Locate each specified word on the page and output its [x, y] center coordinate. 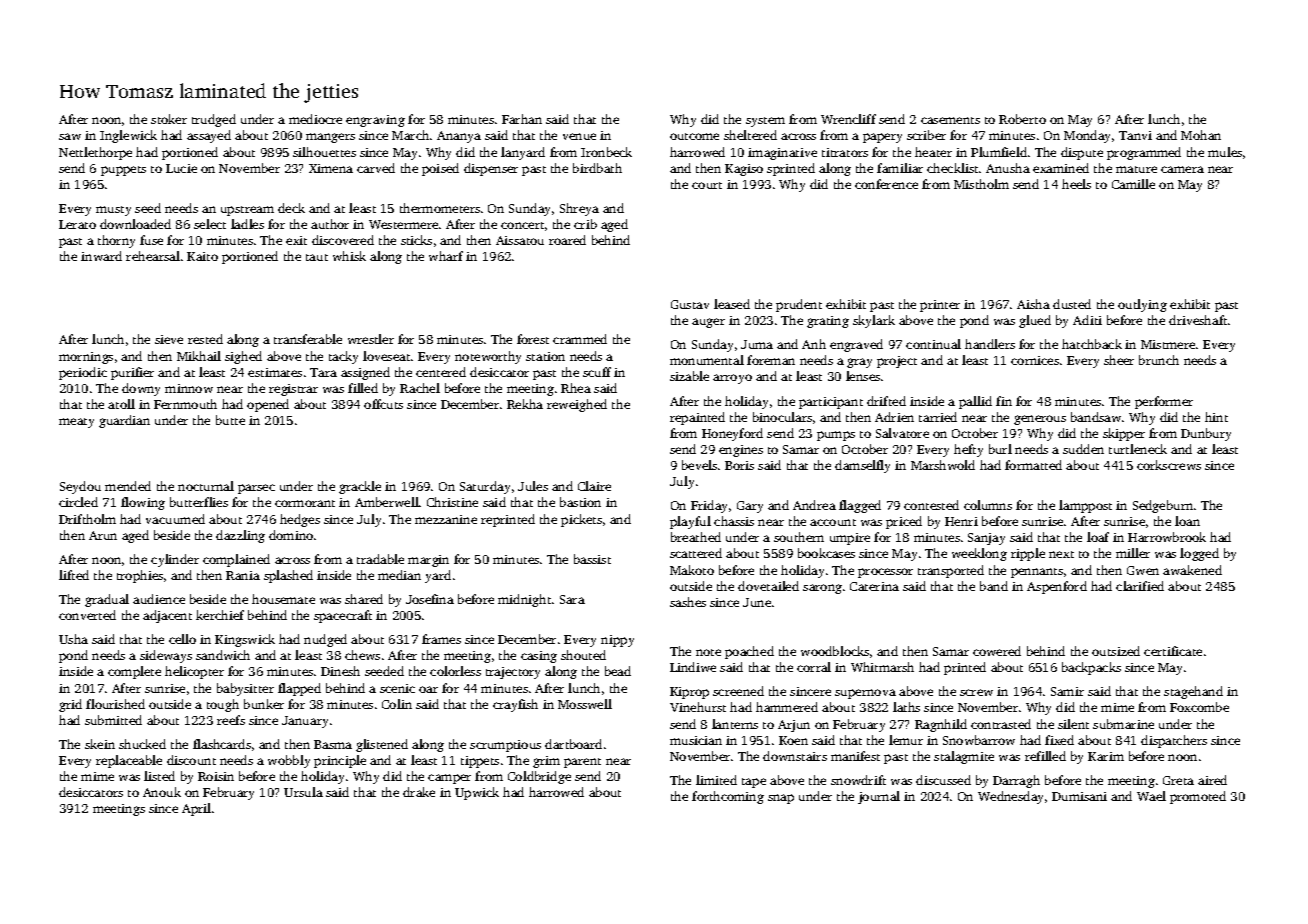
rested [205, 339]
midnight [524, 600]
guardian [124, 421]
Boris [739, 465]
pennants [1037, 573]
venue [579, 136]
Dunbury [1206, 434]
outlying [1142, 305]
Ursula [303, 792]
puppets [123, 171]
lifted [74, 575]
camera [1182, 169]
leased [732, 304]
